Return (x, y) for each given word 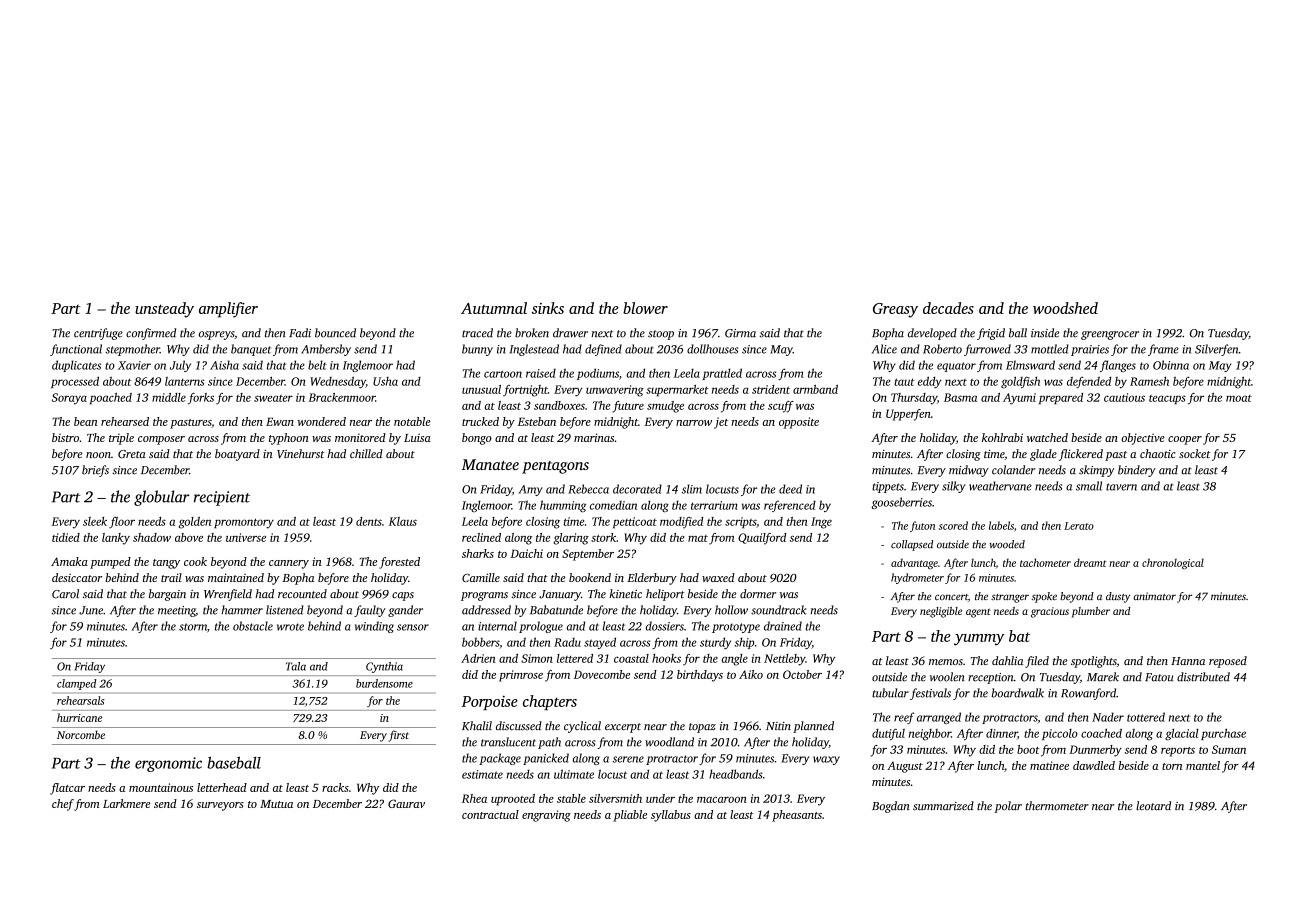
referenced (790, 506)
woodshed (1065, 308)
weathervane (1000, 486)
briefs (95, 471)
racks (335, 787)
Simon (537, 658)
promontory (244, 524)
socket (1194, 453)
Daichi (526, 553)
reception (991, 678)
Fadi (300, 333)
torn (1172, 766)
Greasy (895, 310)
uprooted (513, 800)
